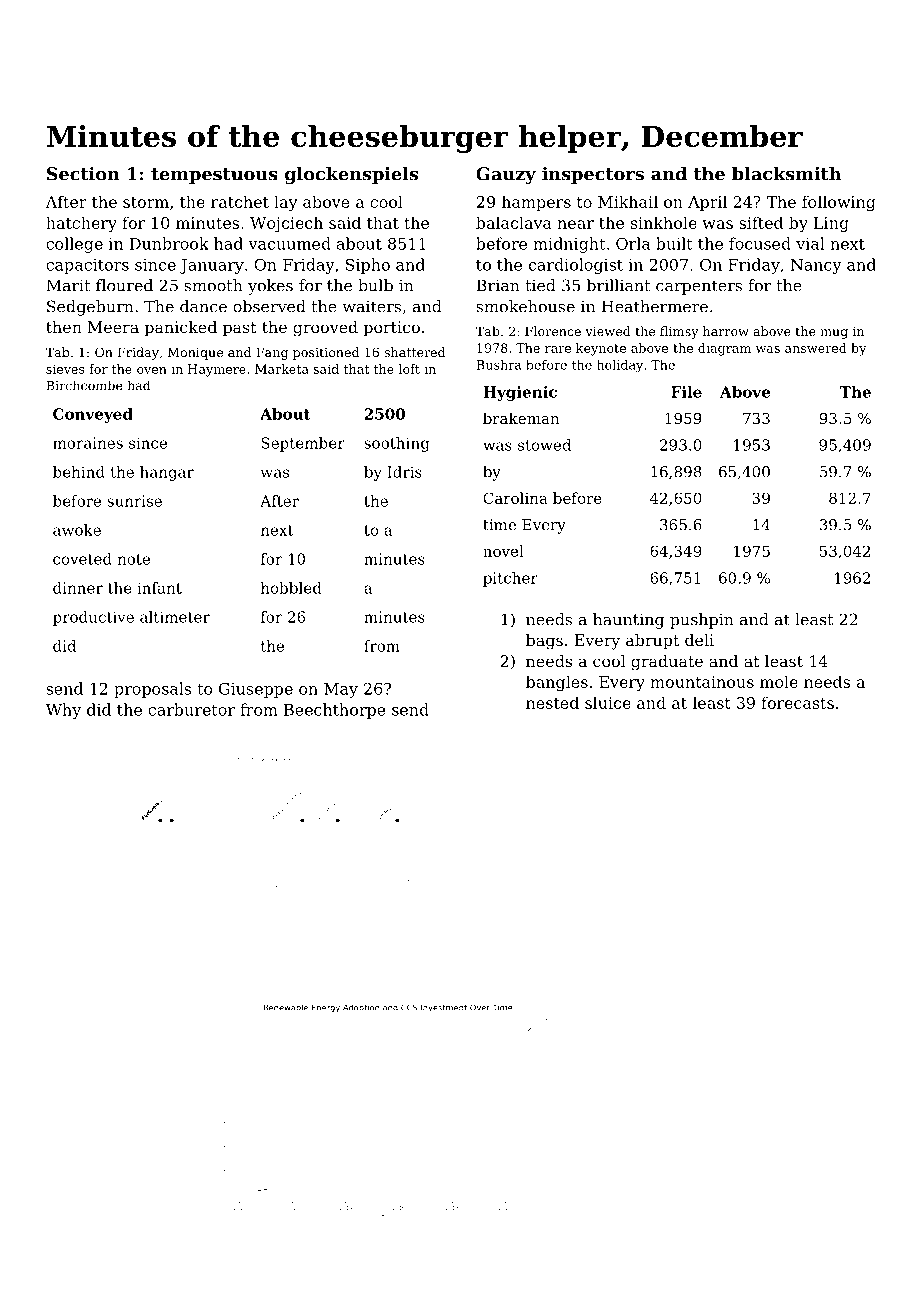  Describe the element at coordinates (552, 702) in the screenshot. I see `nested` at that location.
